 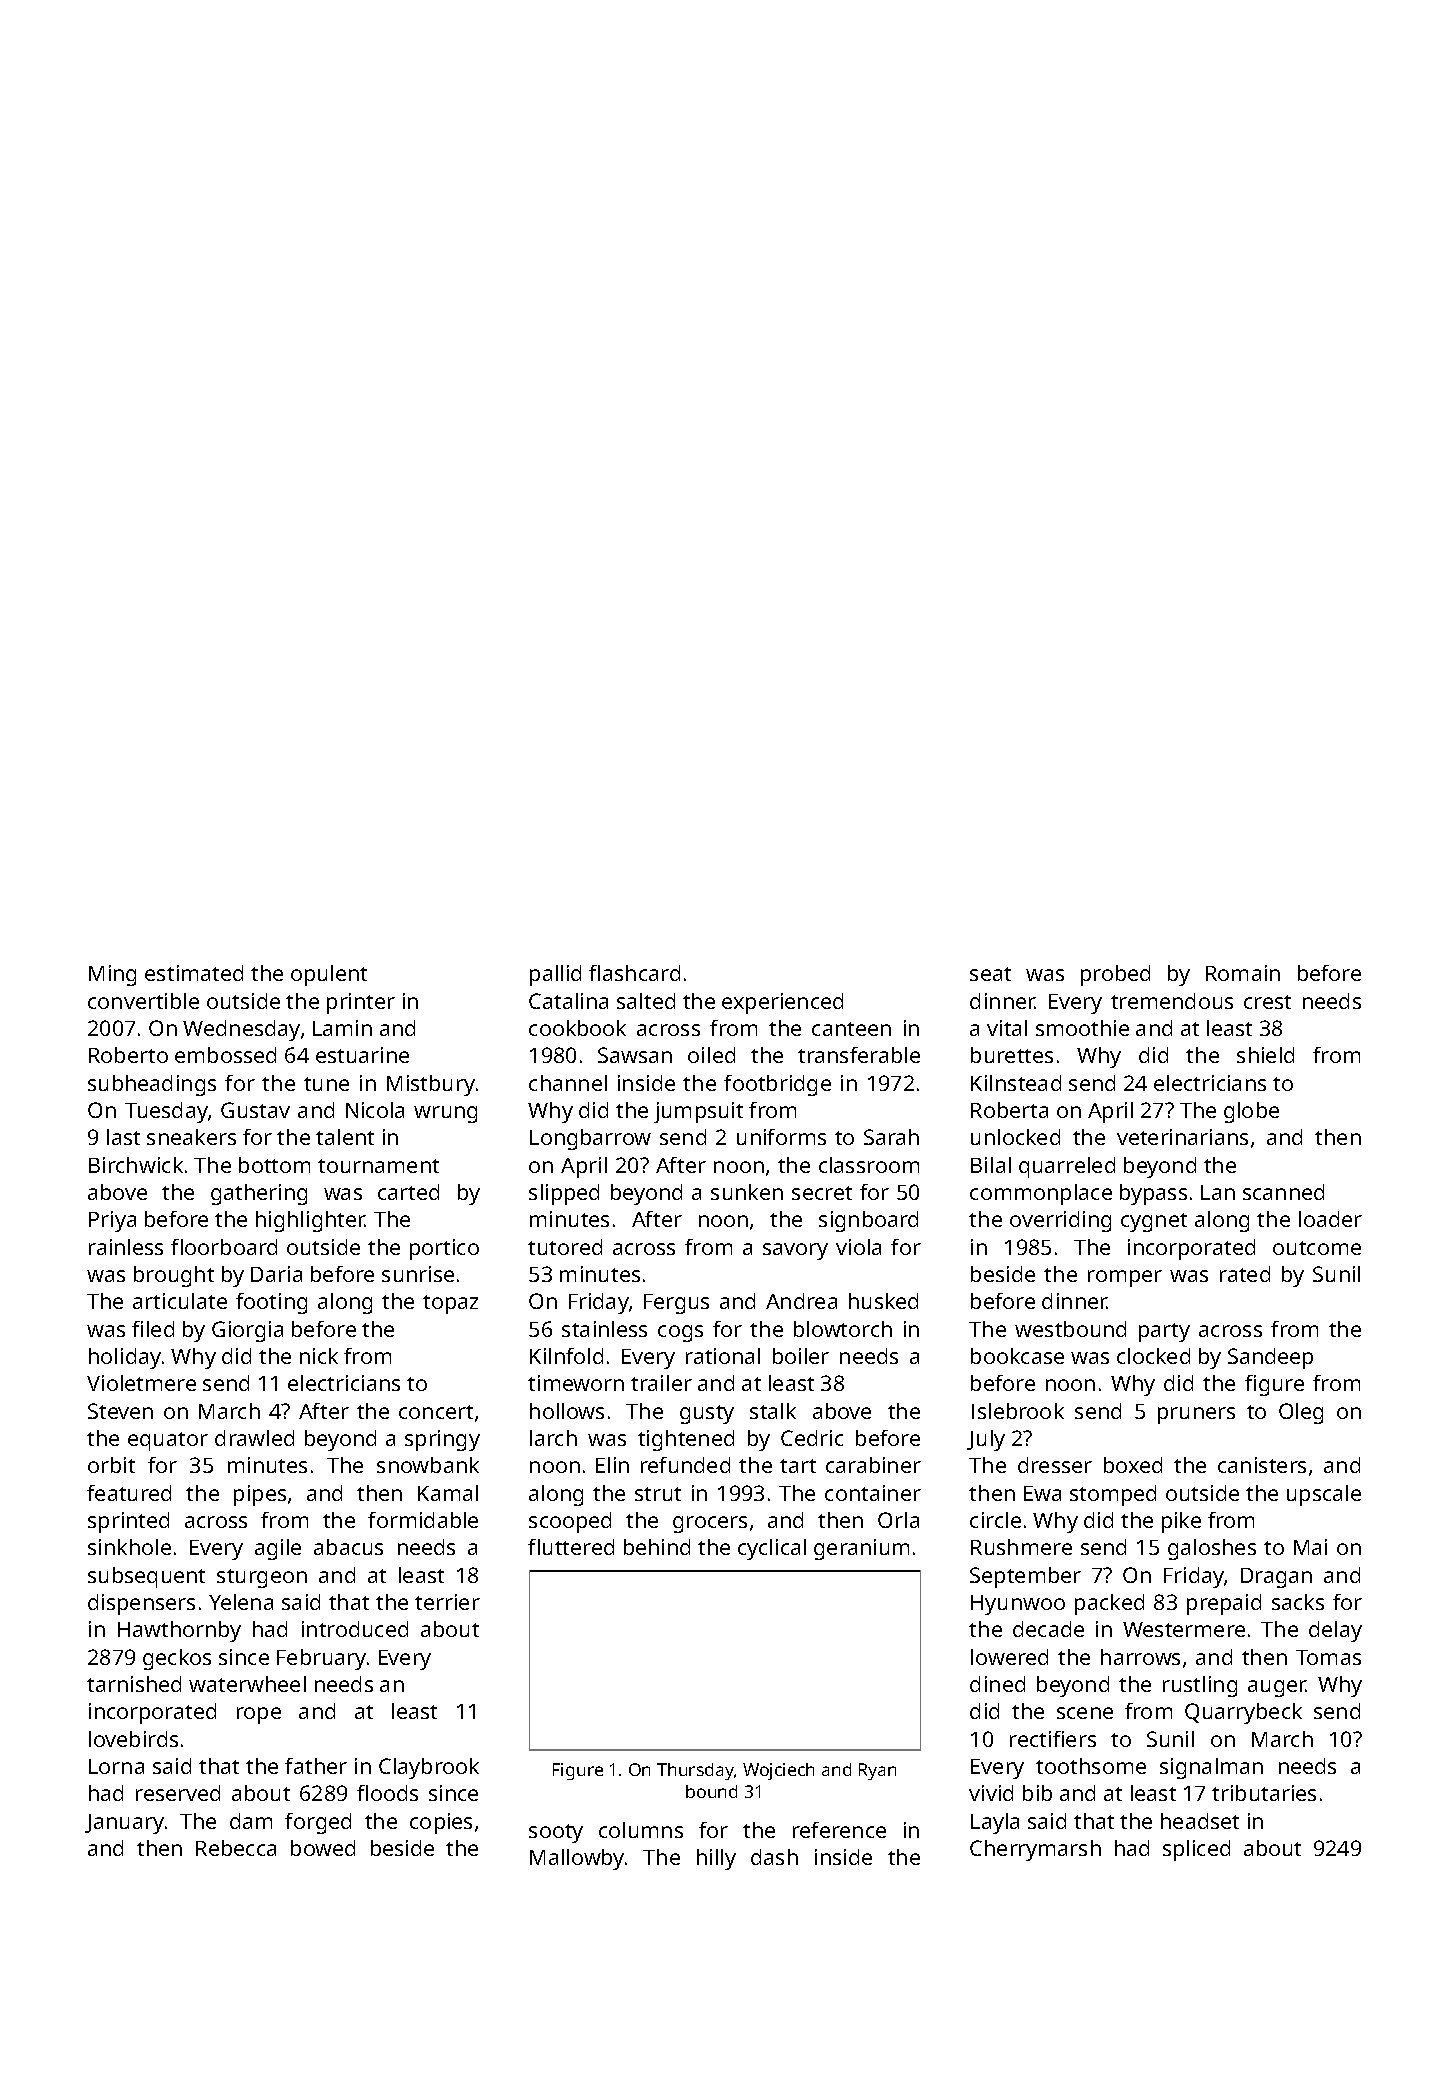 What do you see at coordinates (329, 975) in the screenshot?
I see `opulent` at bounding box center [329, 975].
